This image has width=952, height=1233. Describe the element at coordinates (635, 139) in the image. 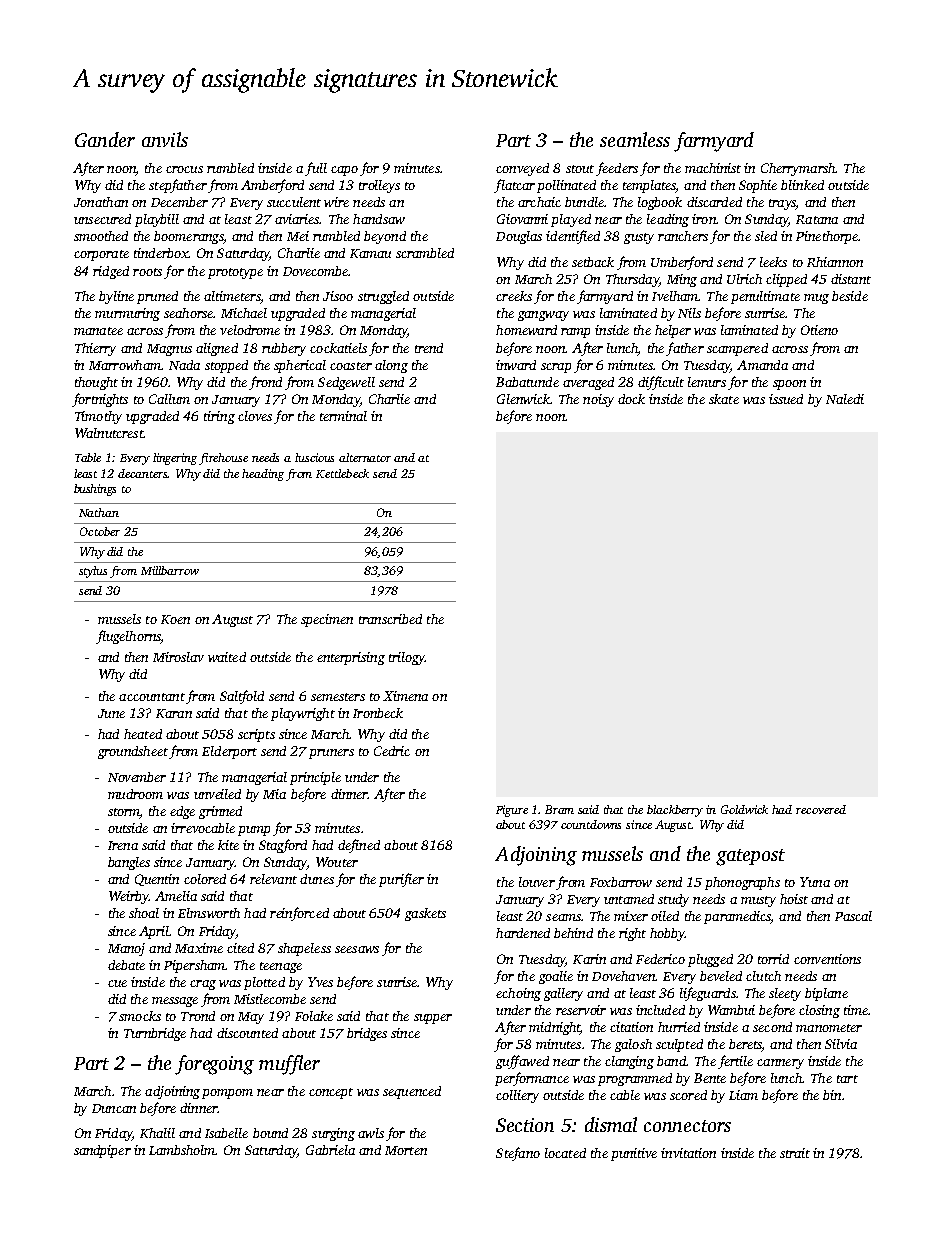

I see `seamless` at that location.
